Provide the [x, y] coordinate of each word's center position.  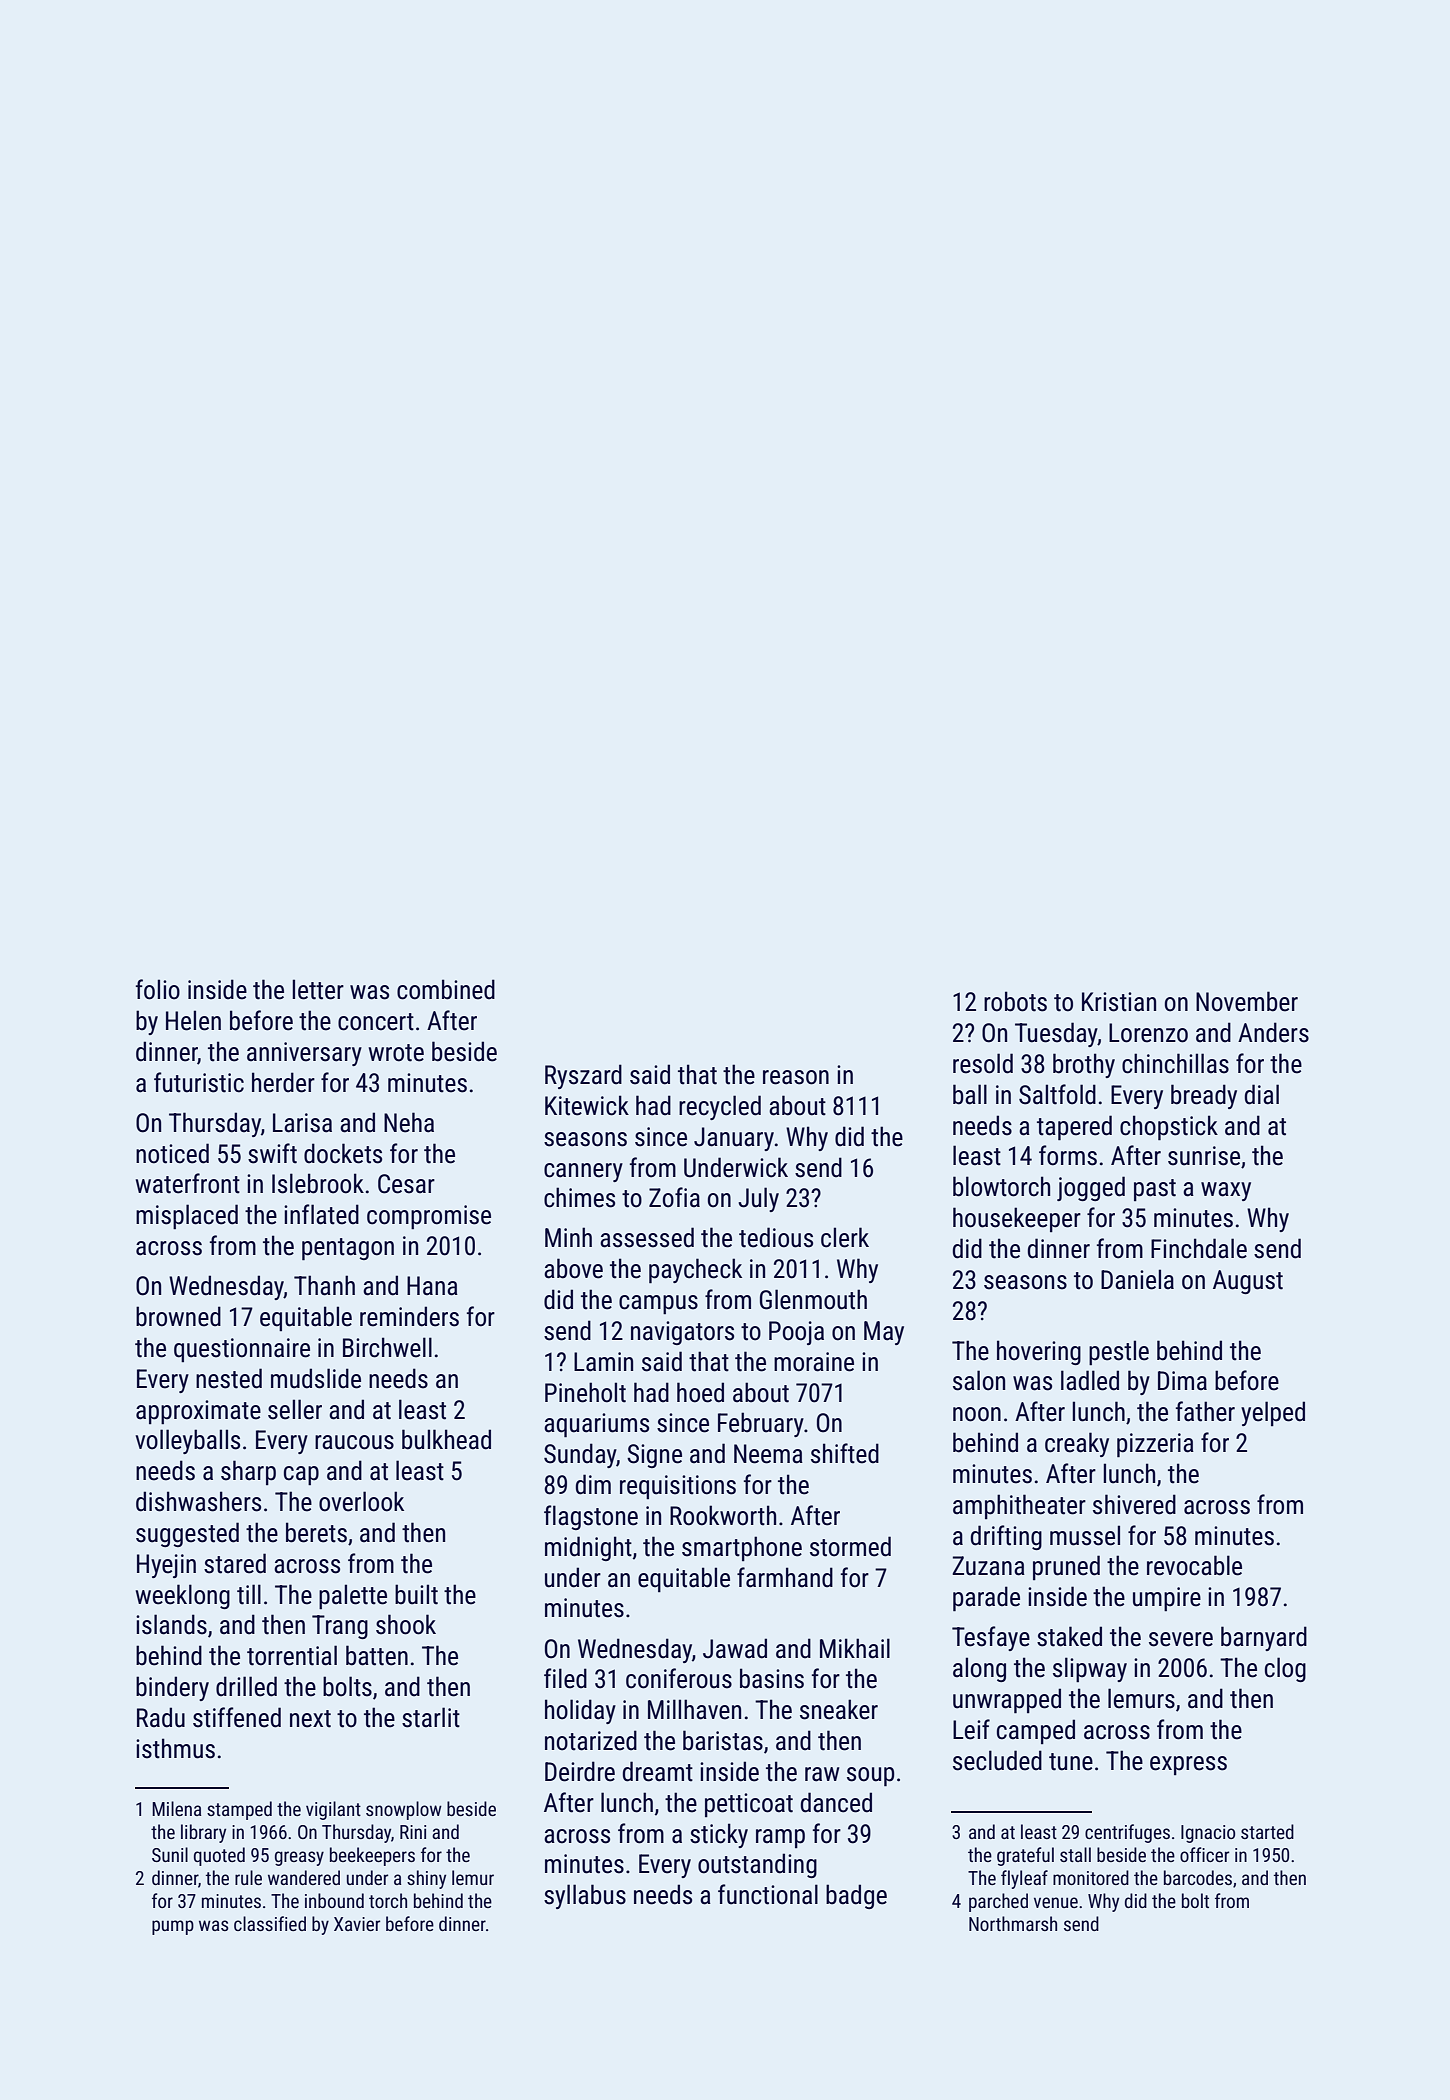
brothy [1084, 1065]
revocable [1194, 1565]
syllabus [585, 1896]
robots [1015, 1001]
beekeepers [372, 1856]
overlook [361, 1501]
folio [158, 989]
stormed [850, 1546]
